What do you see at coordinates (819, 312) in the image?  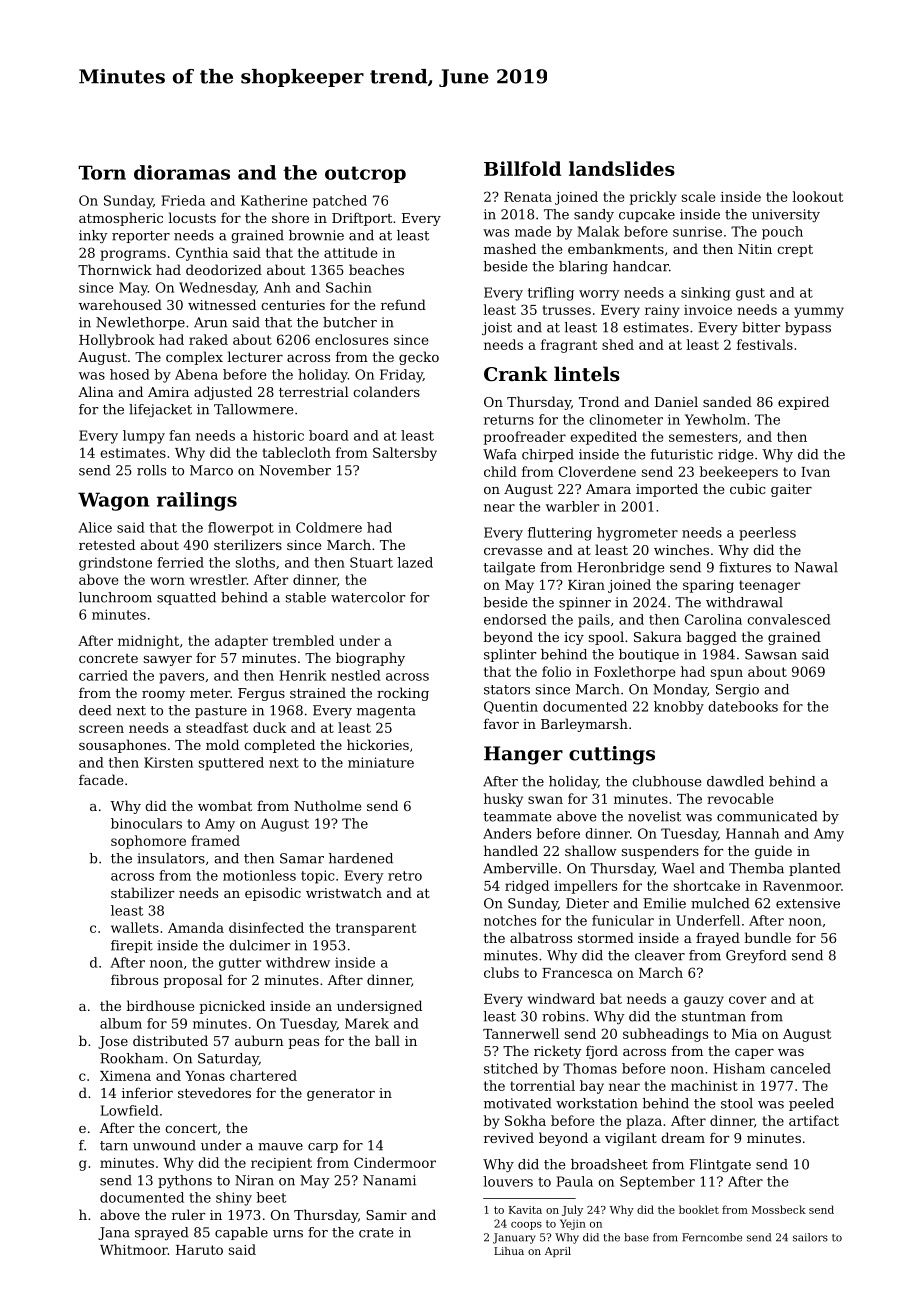 I see `yummy` at bounding box center [819, 312].
